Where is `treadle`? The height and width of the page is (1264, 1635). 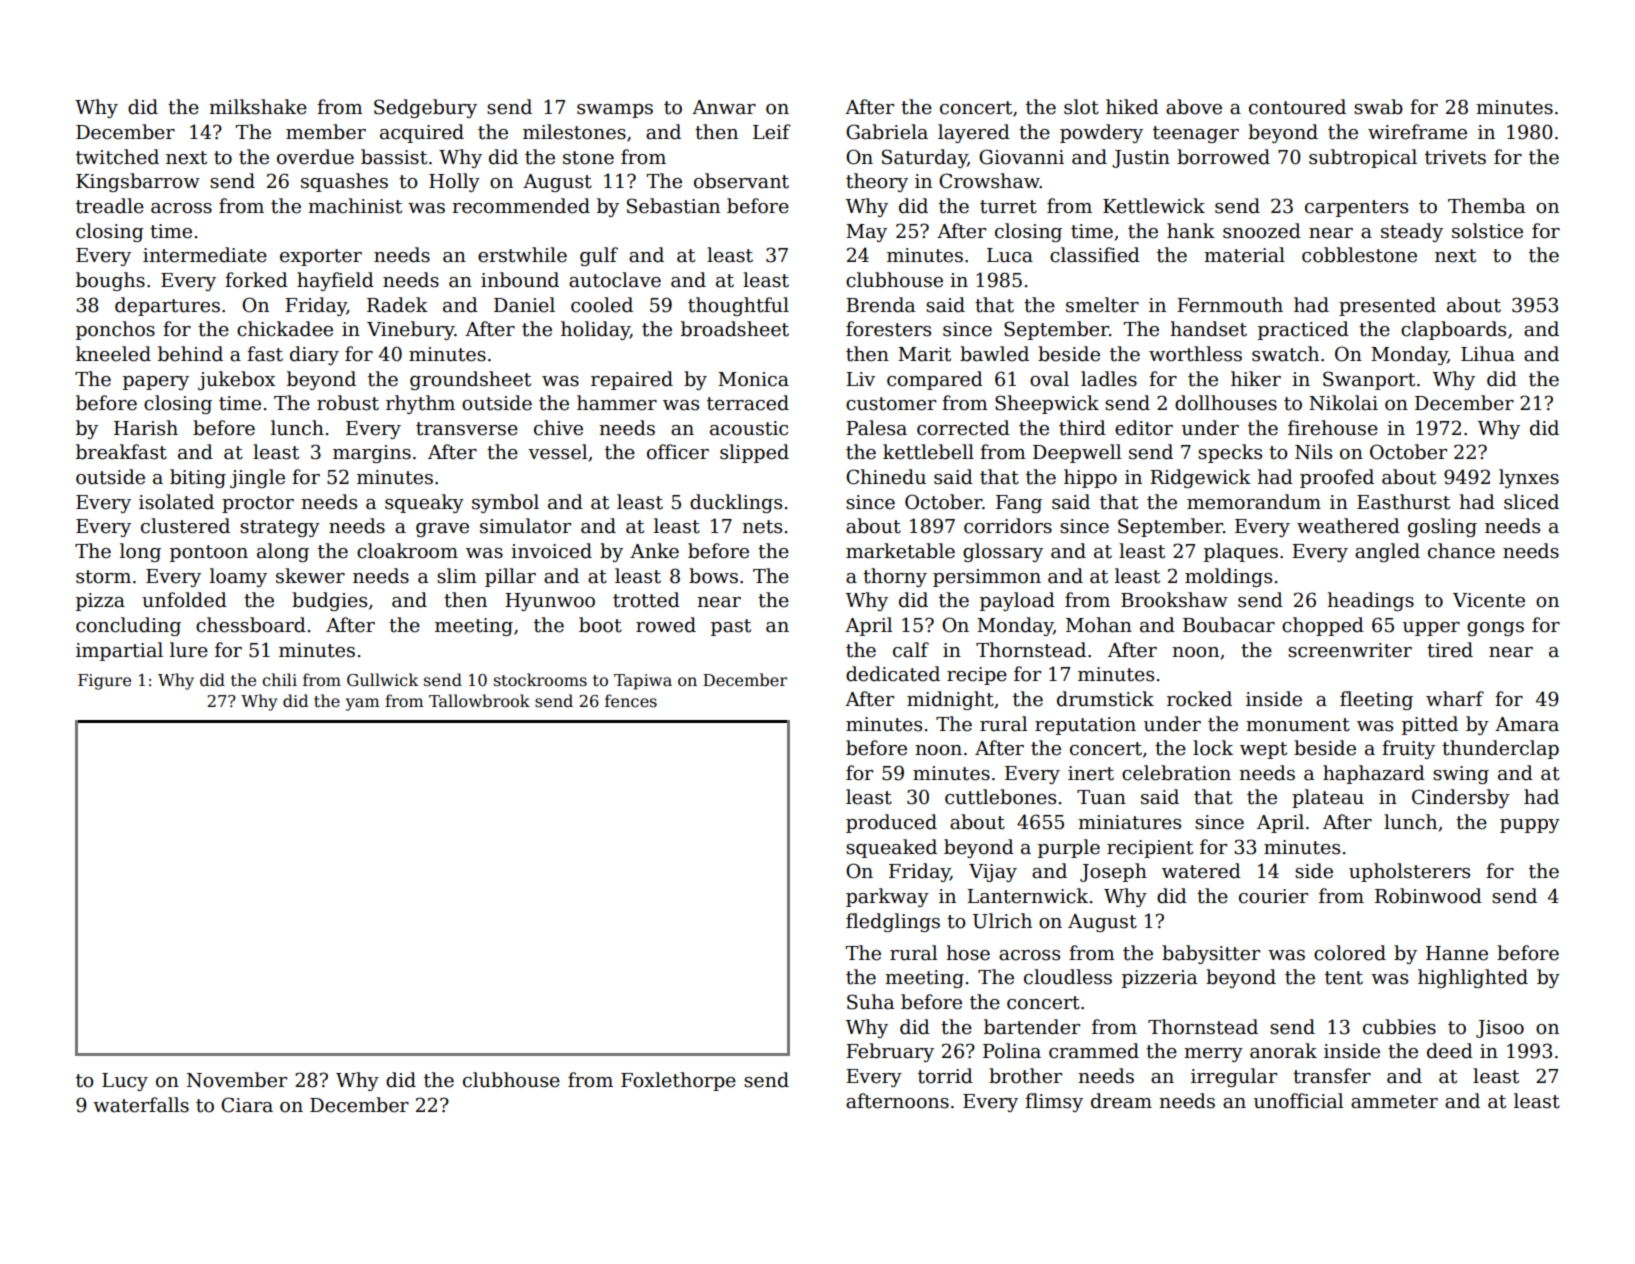 treadle is located at coordinates (110, 206).
